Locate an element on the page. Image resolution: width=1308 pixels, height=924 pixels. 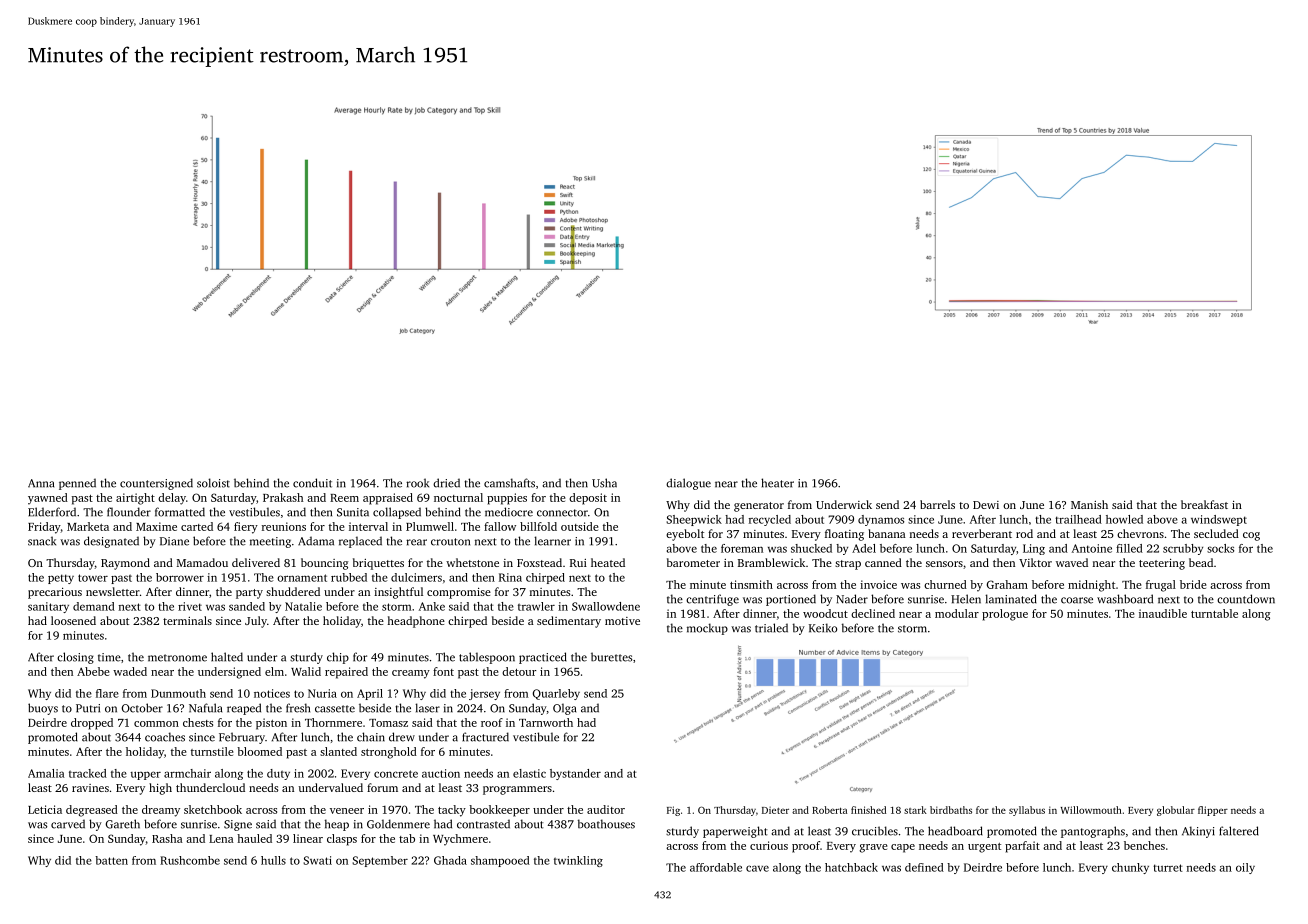
coaches is located at coordinates (165, 737).
